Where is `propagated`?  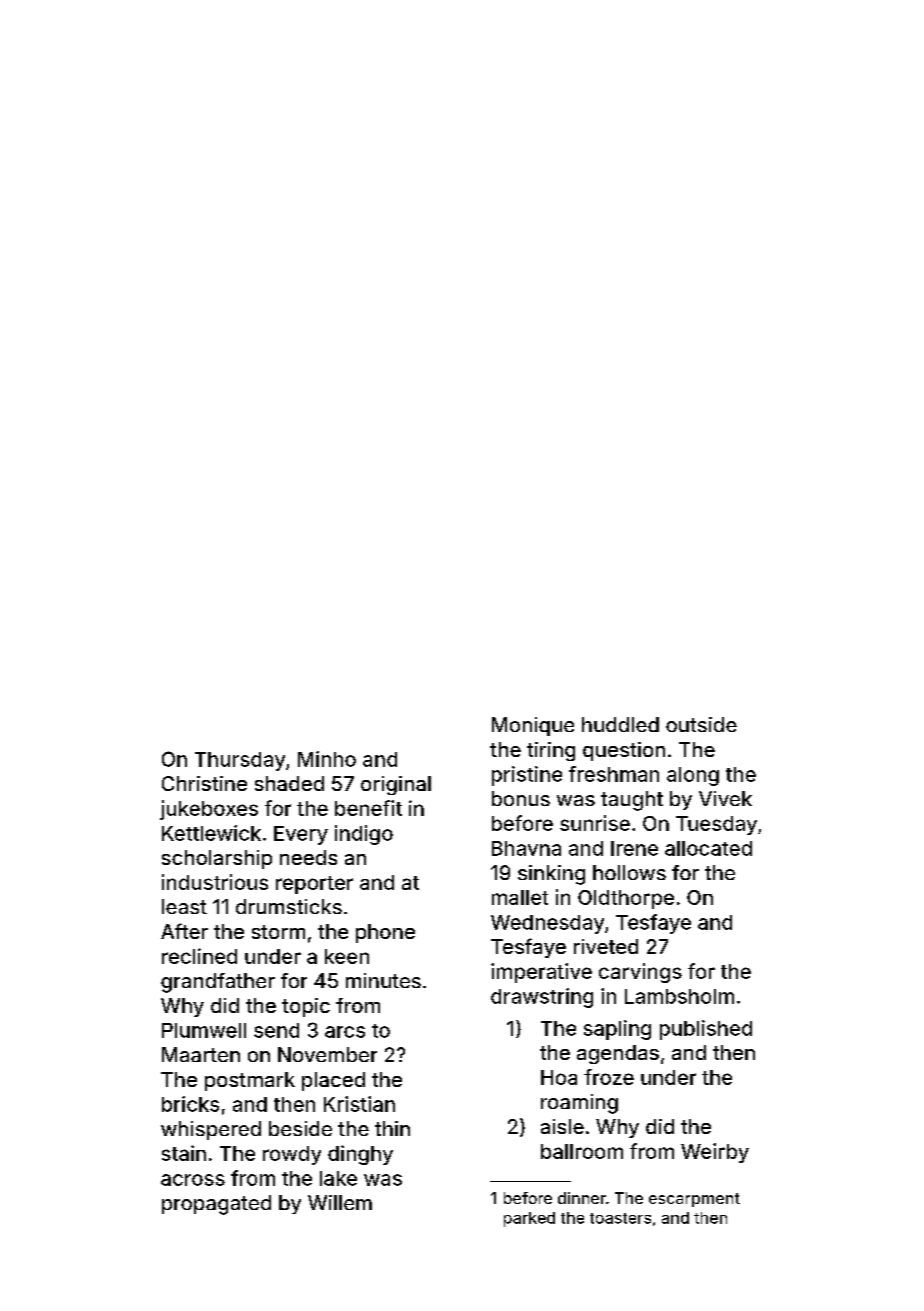 propagated is located at coordinates (216, 1205).
